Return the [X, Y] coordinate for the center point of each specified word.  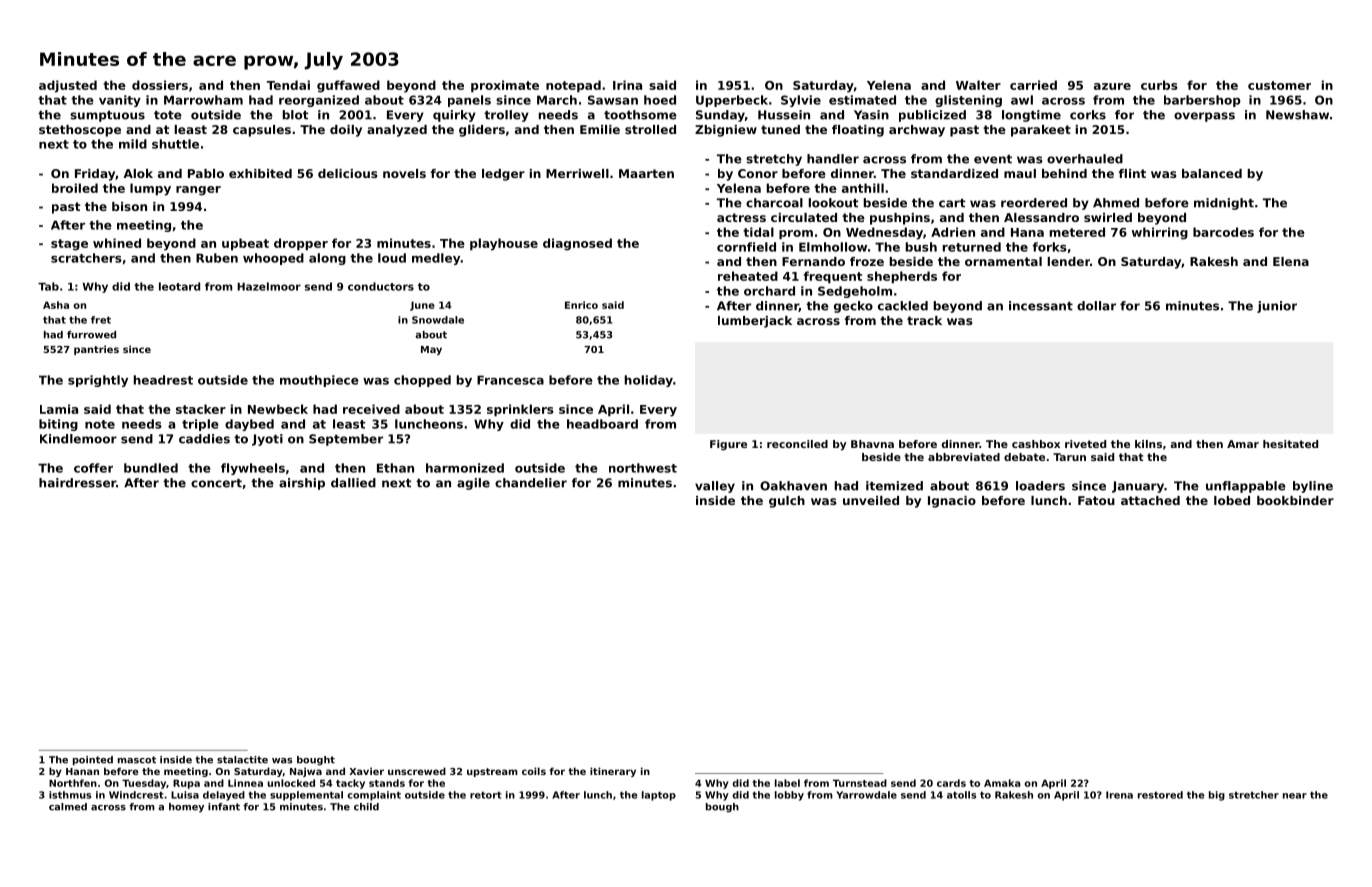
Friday [95, 175]
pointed [93, 761]
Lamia [59, 409]
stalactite [242, 760]
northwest [643, 468]
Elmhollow [833, 247]
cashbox [1036, 444]
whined [117, 243]
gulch [787, 502]
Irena [1119, 795]
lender [1069, 261]
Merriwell [577, 173]
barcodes [1223, 232]
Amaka [1002, 783]
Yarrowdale [866, 795]
